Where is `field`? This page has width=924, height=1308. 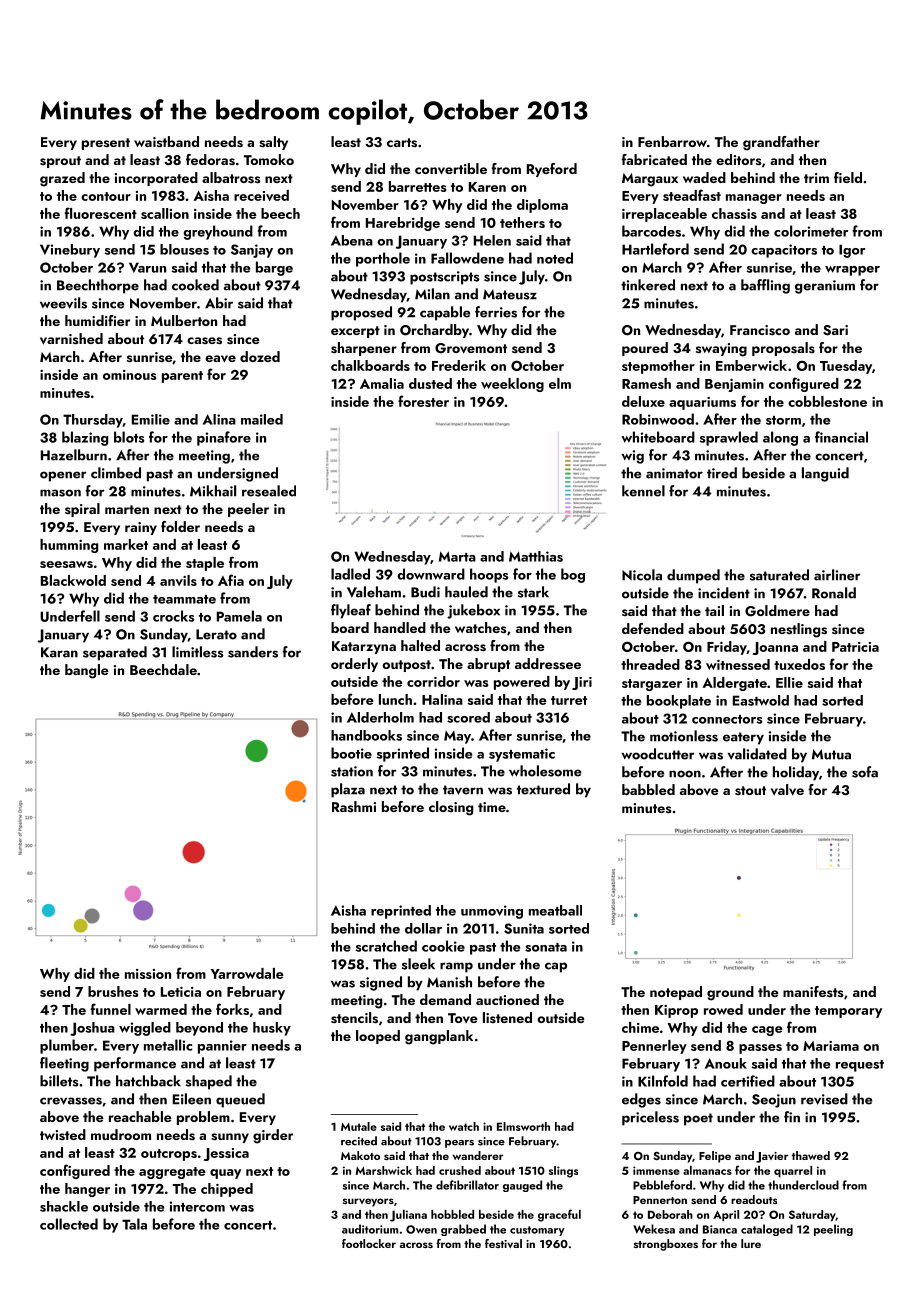 field is located at coordinates (848, 177).
